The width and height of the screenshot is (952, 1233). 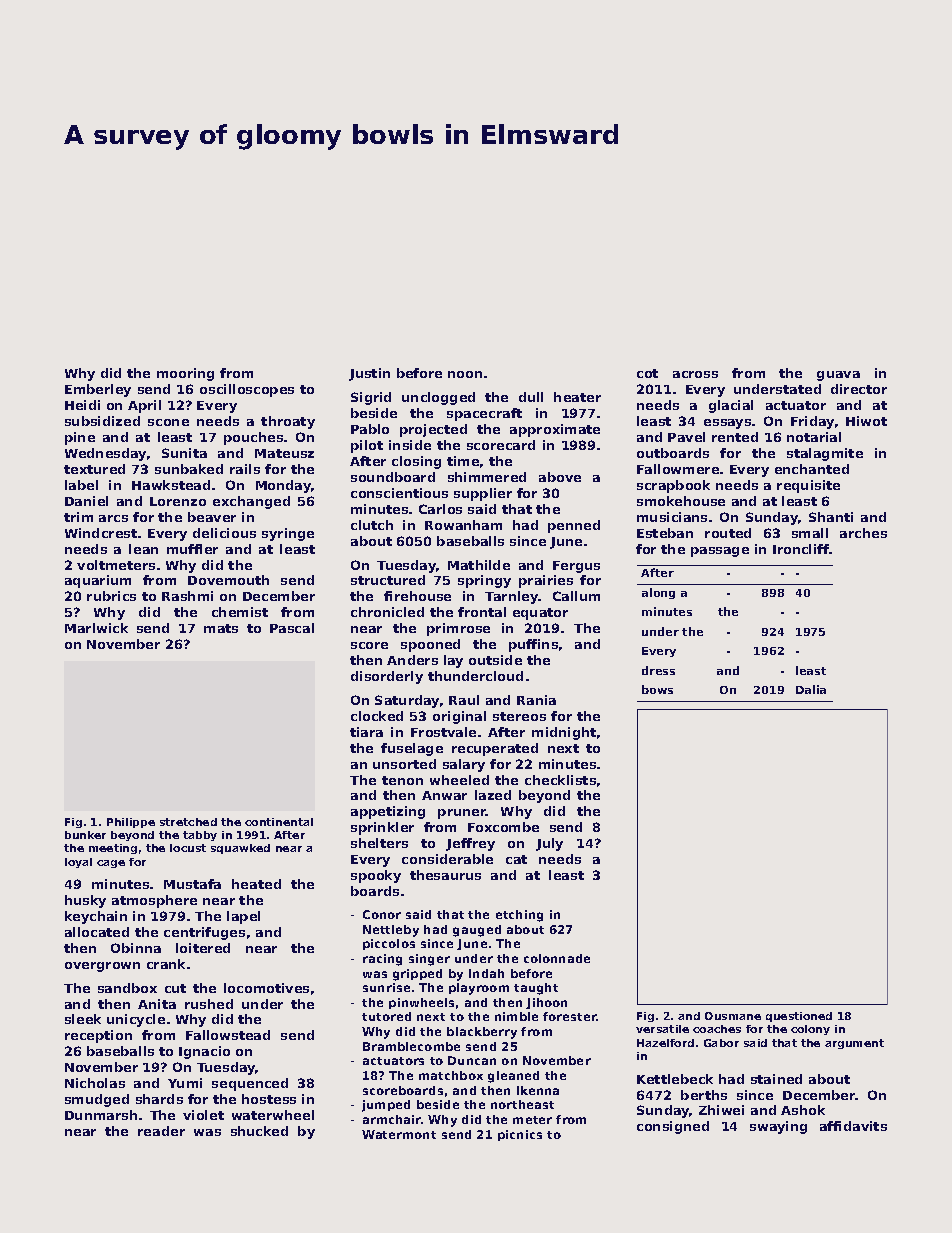 What do you see at coordinates (101, 1115) in the screenshot?
I see `Dunmarsh` at bounding box center [101, 1115].
